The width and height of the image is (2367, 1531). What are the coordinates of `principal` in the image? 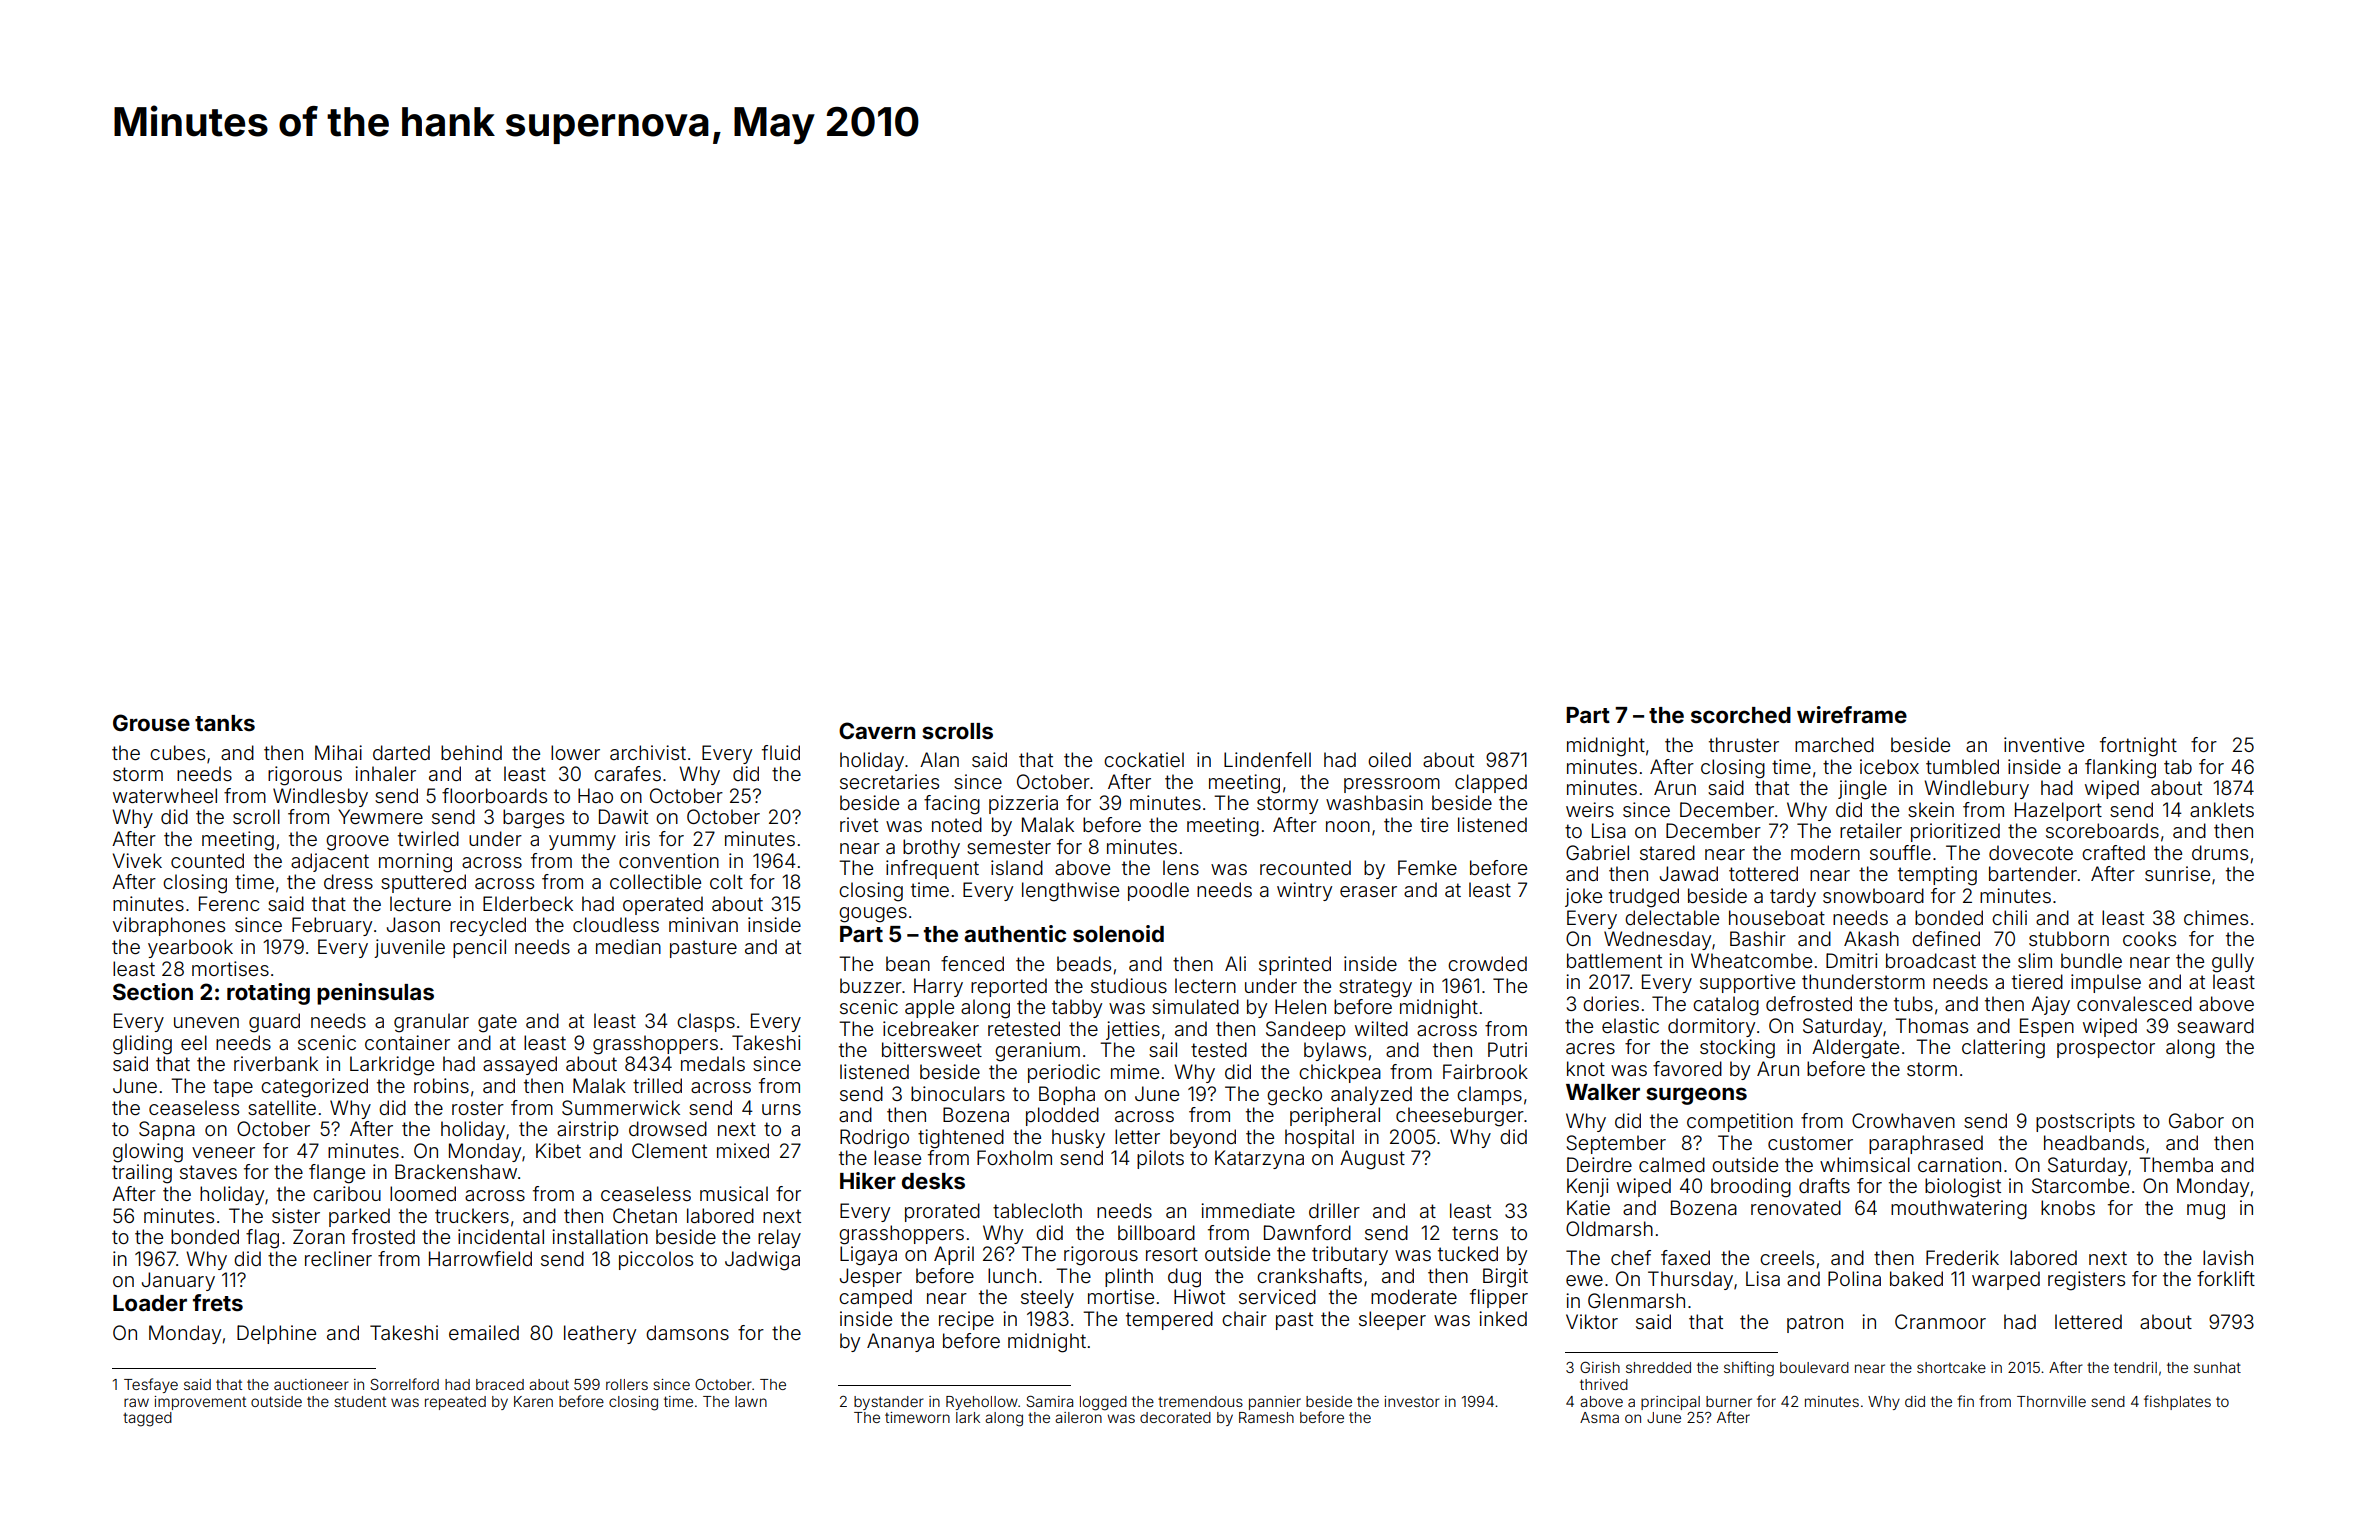 It's located at (1670, 1403).
